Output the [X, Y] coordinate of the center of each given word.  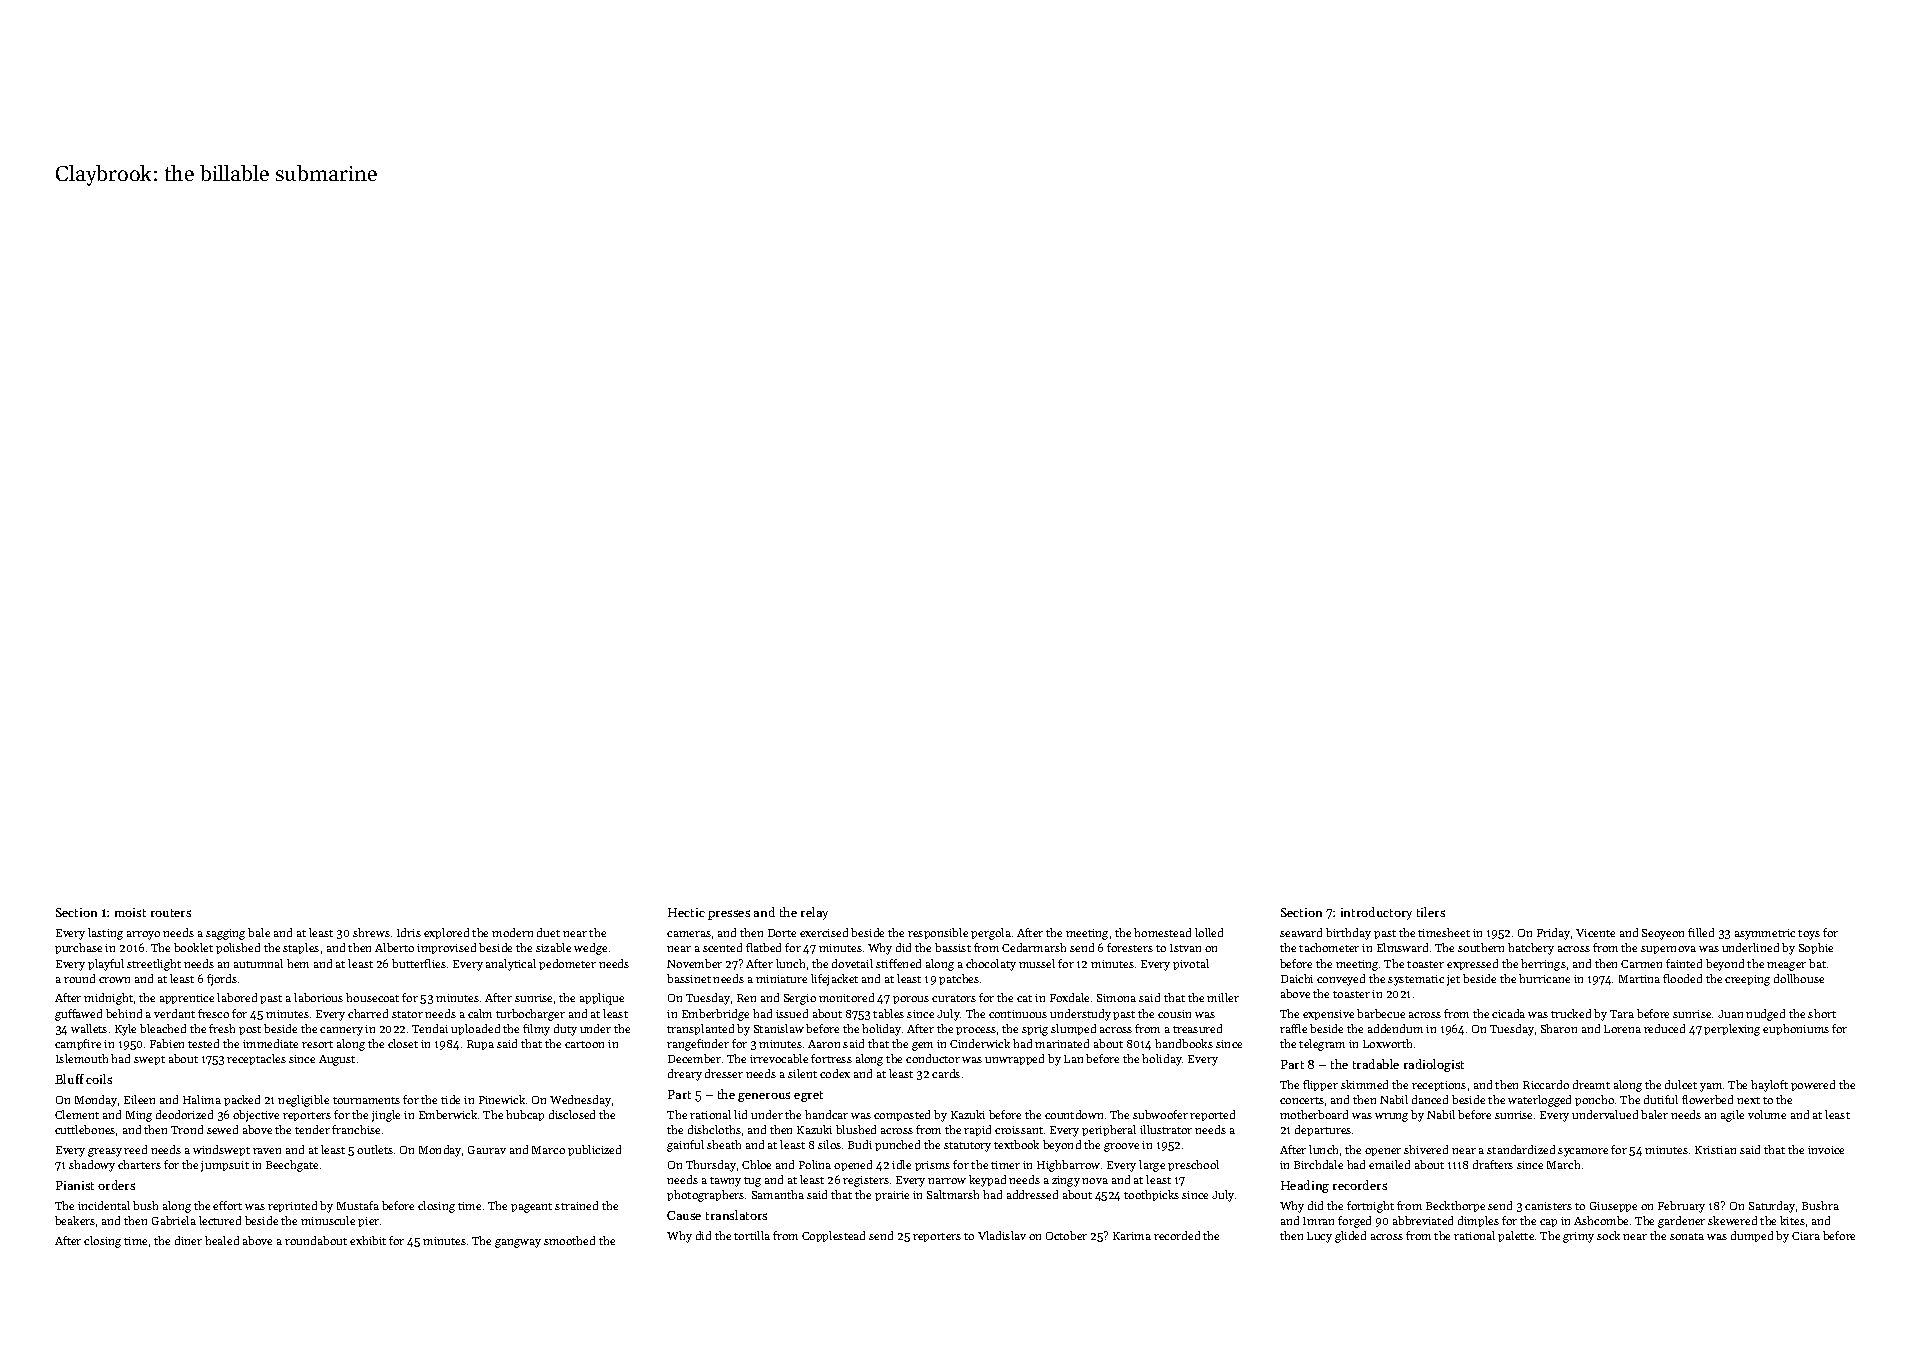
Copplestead [833, 1236]
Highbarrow [1068, 1166]
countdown [1074, 1114]
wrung [1391, 1117]
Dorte [782, 933]
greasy [105, 1152]
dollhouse [1799, 978]
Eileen [139, 1099]
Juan [1730, 1014]
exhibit [368, 1240]
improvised [446, 948]
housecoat [372, 997]
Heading [1305, 1186]
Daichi [1297, 978]
